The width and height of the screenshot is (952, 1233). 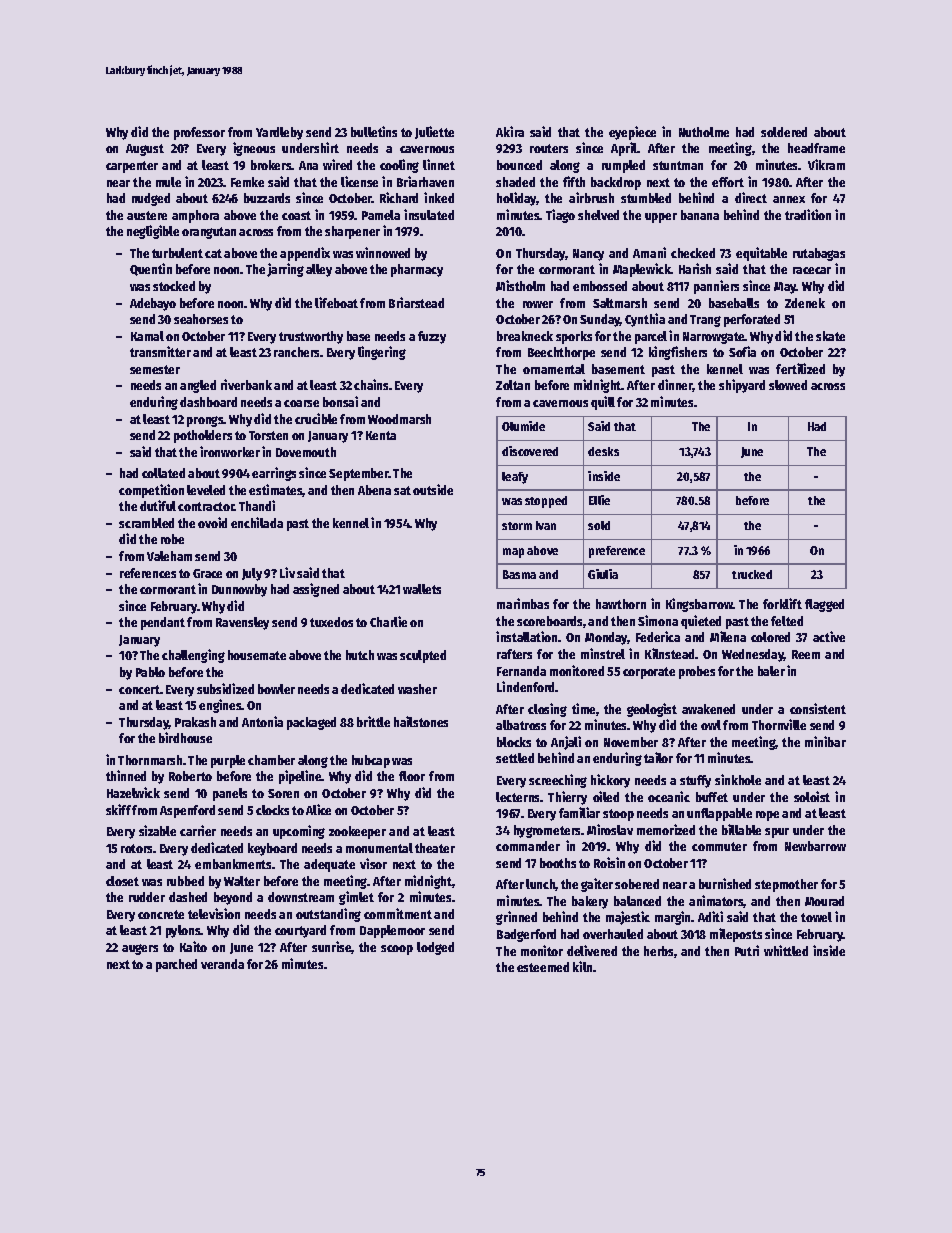 What do you see at coordinates (169, 556) in the screenshot?
I see `Valeham` at bounding box center [169, 556].
